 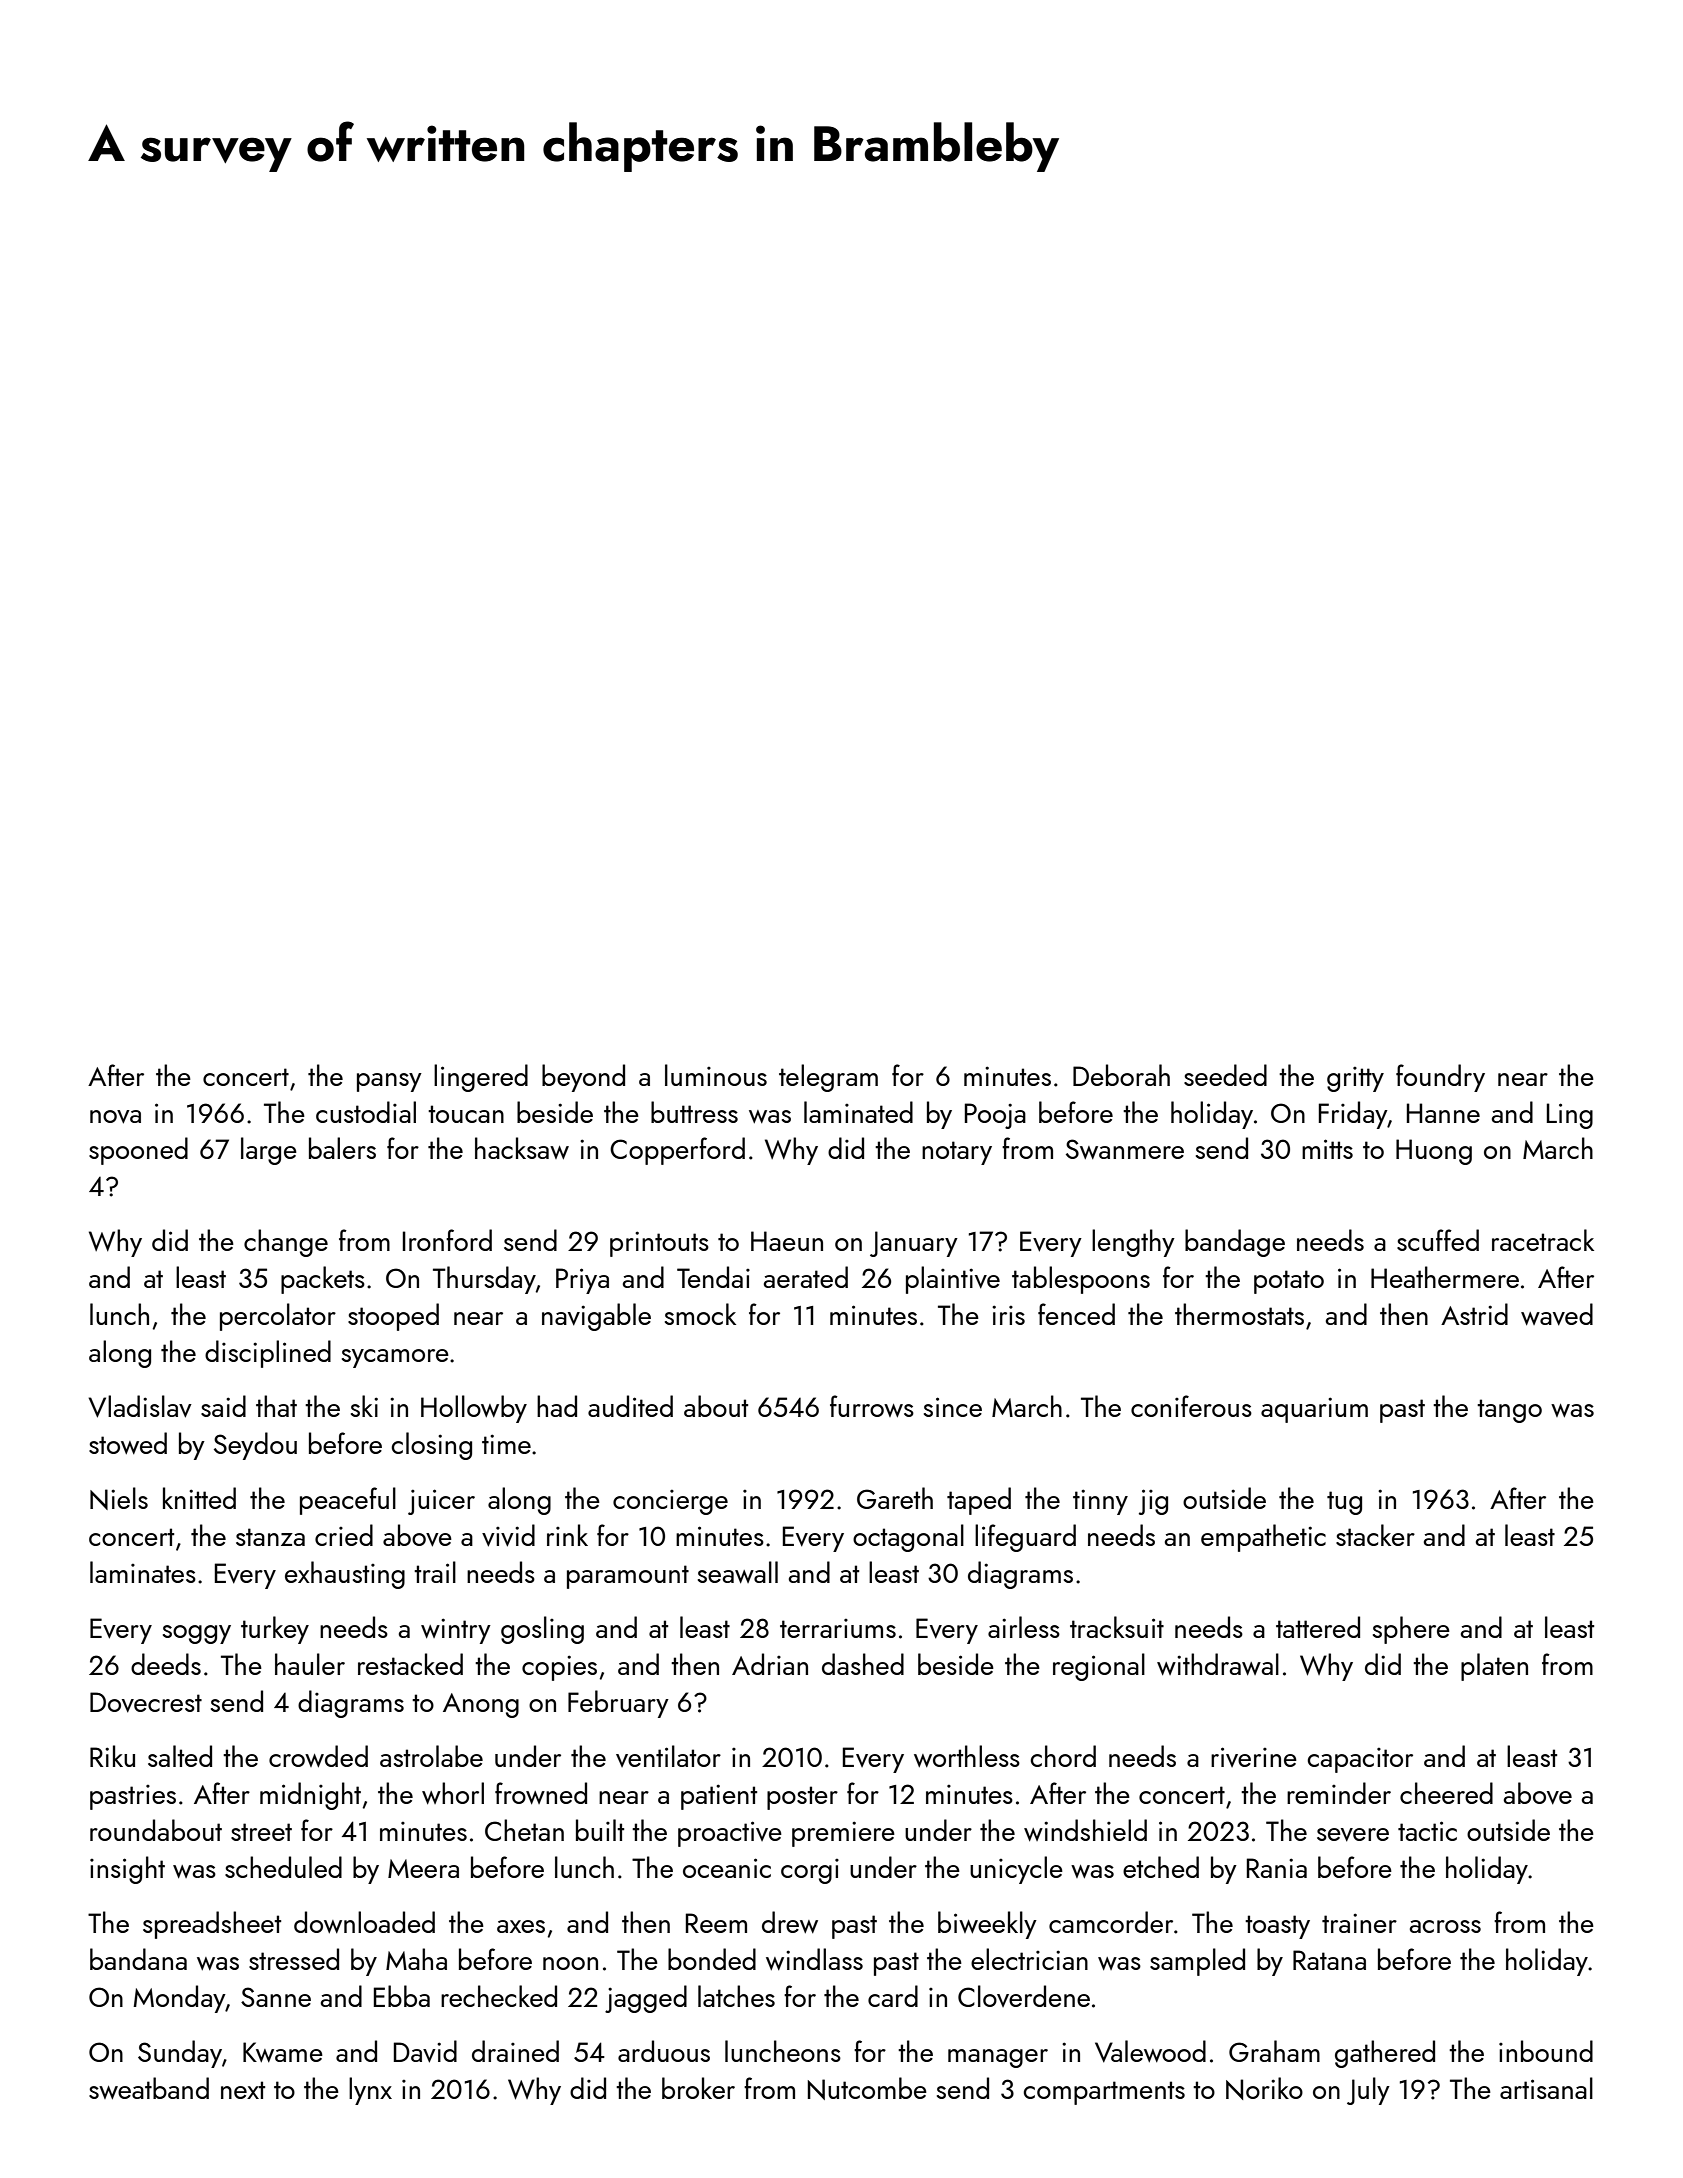 I want to click on coniferous, so click(x=1191, y=1406).
